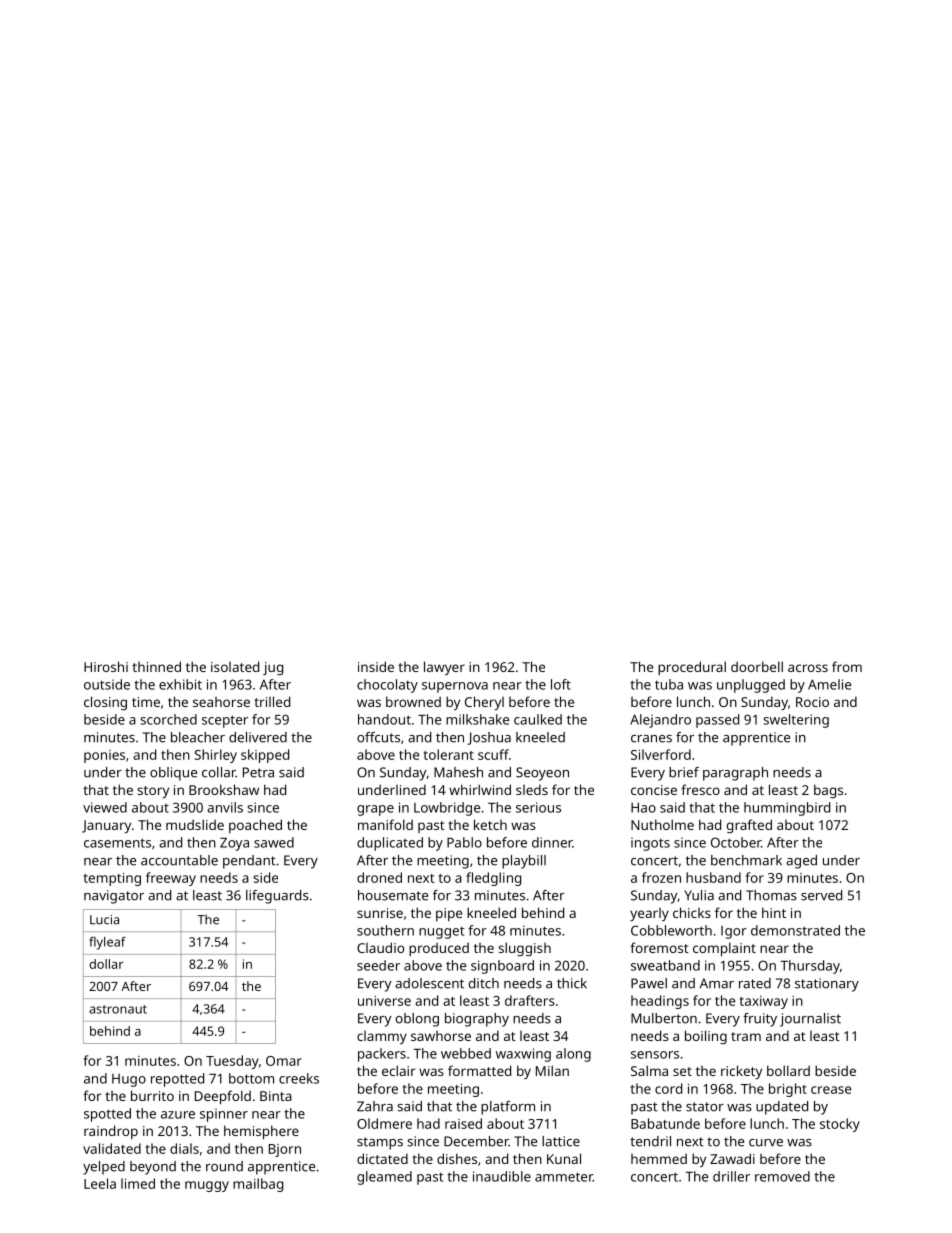 This screenshot has width=952, height=1233. I want to click on Brookshaw, so click(224, 789).
